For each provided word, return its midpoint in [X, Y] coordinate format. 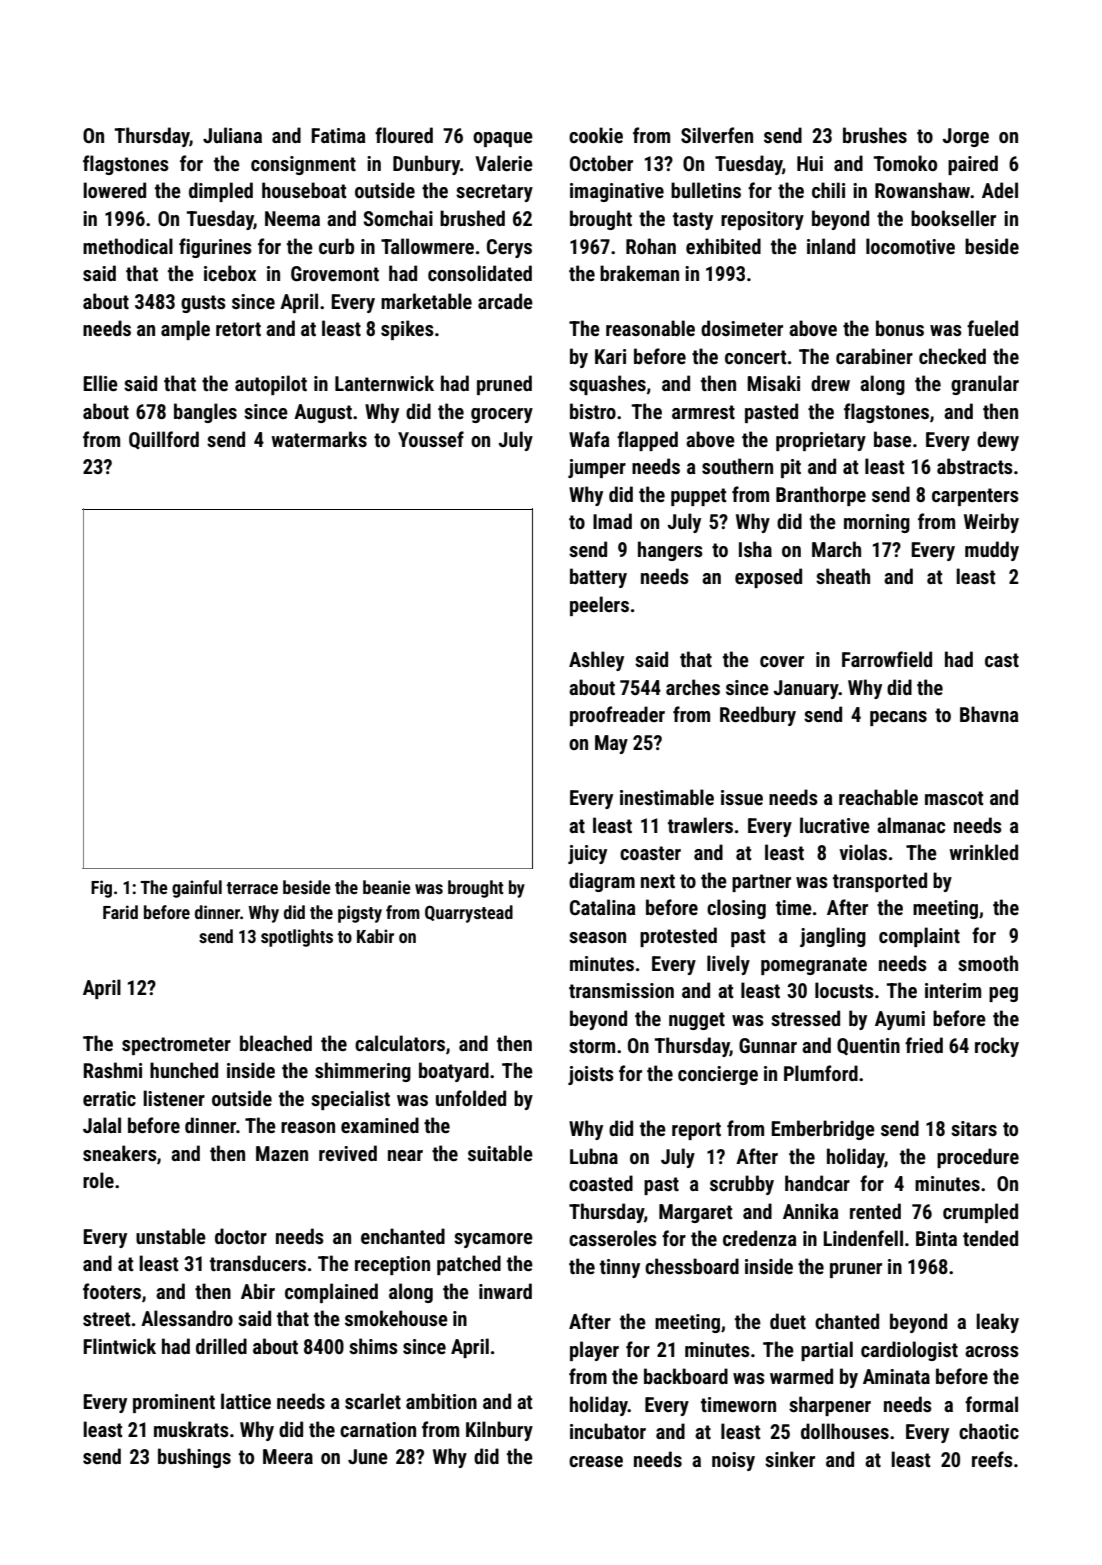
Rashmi [113, 1070]
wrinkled [983, 852]
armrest [703, 412]
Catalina [603, 907]
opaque [503, 139]
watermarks [319, 439]
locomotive [910, 246]
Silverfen [717, 135]
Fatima [338, 135]
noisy [733, 1461]
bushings [194, 1458]
